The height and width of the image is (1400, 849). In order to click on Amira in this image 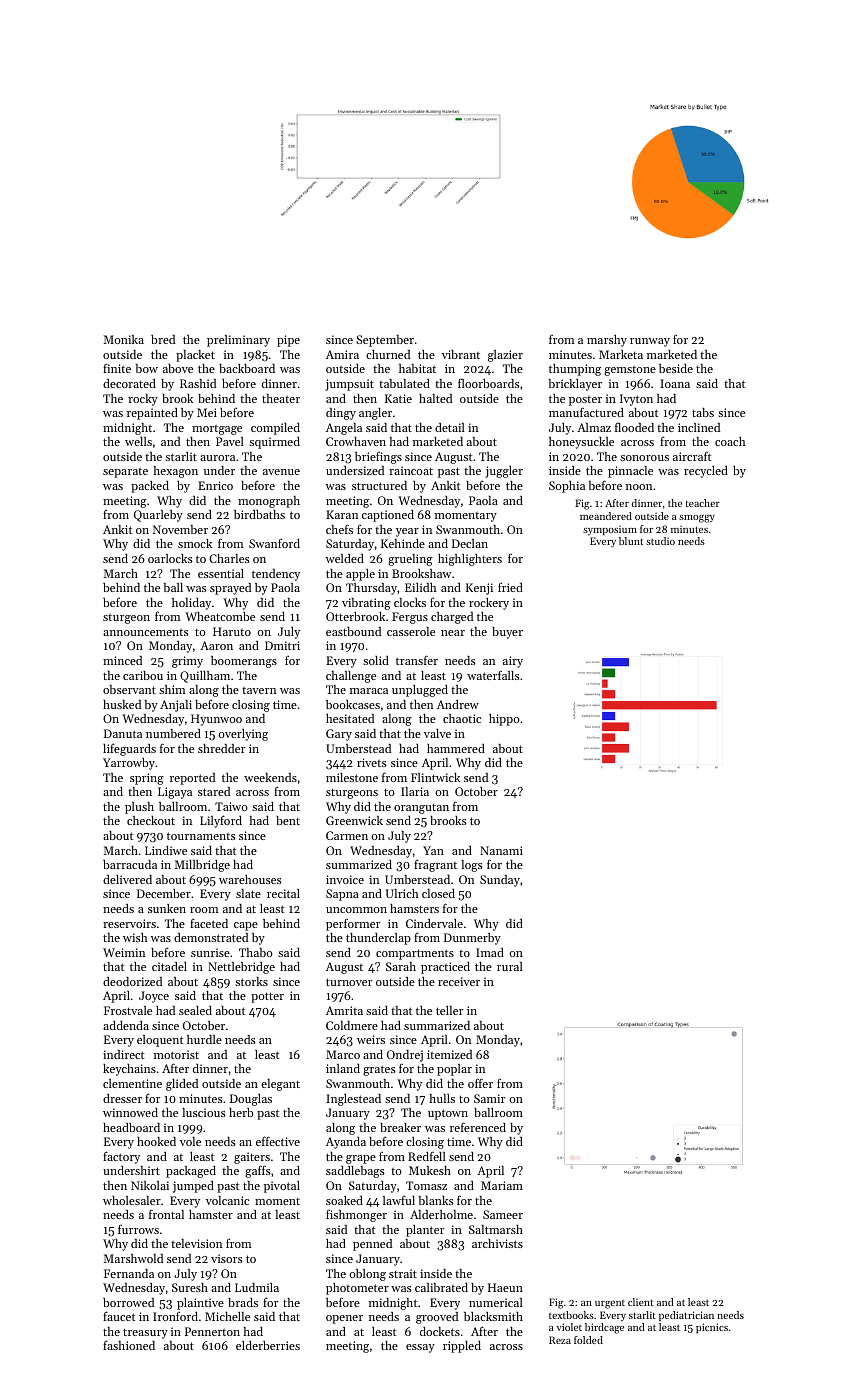, I will do `click(342, 354)`.
